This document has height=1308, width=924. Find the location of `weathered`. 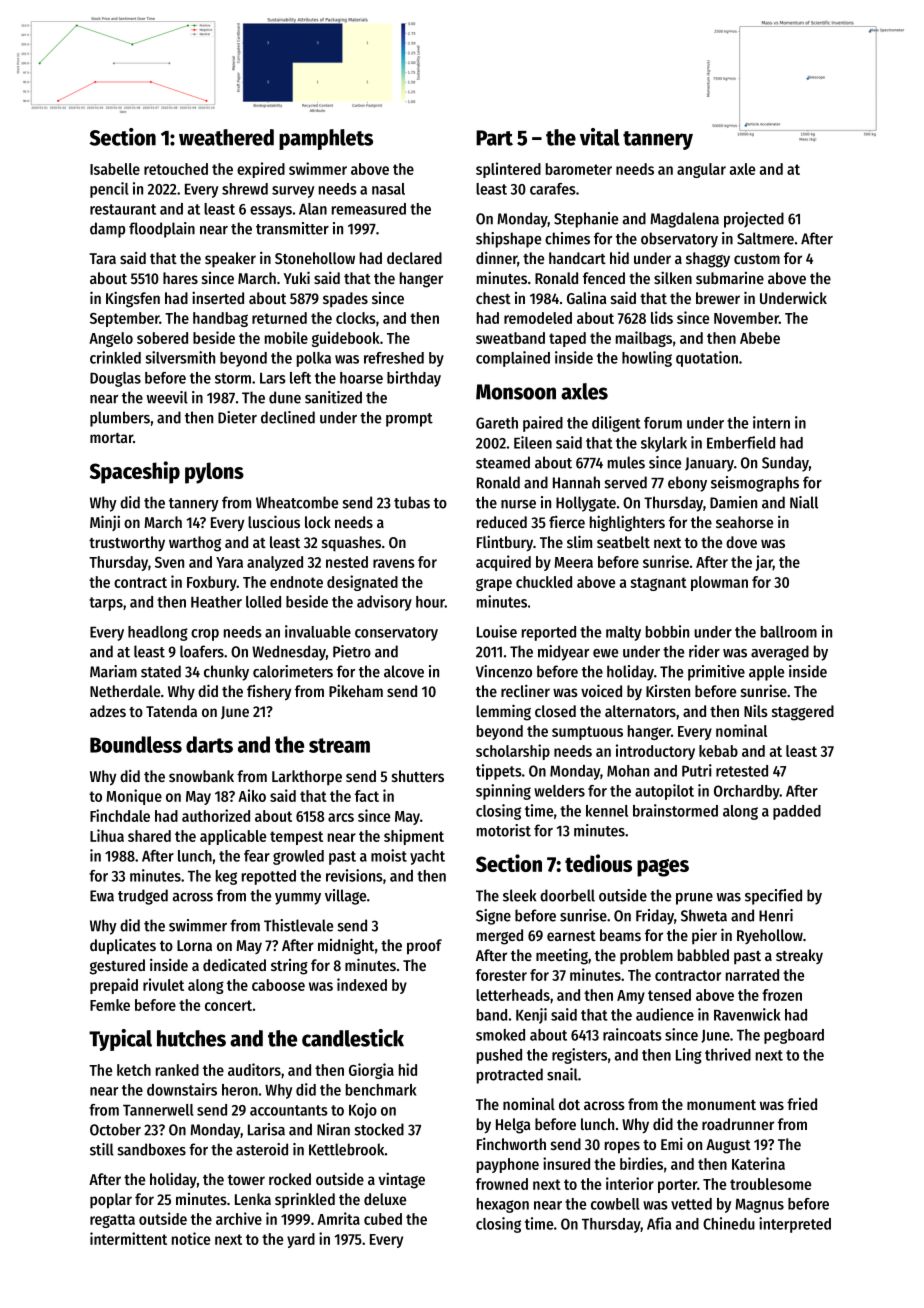

weathered is located at coordinates (226, 137).
